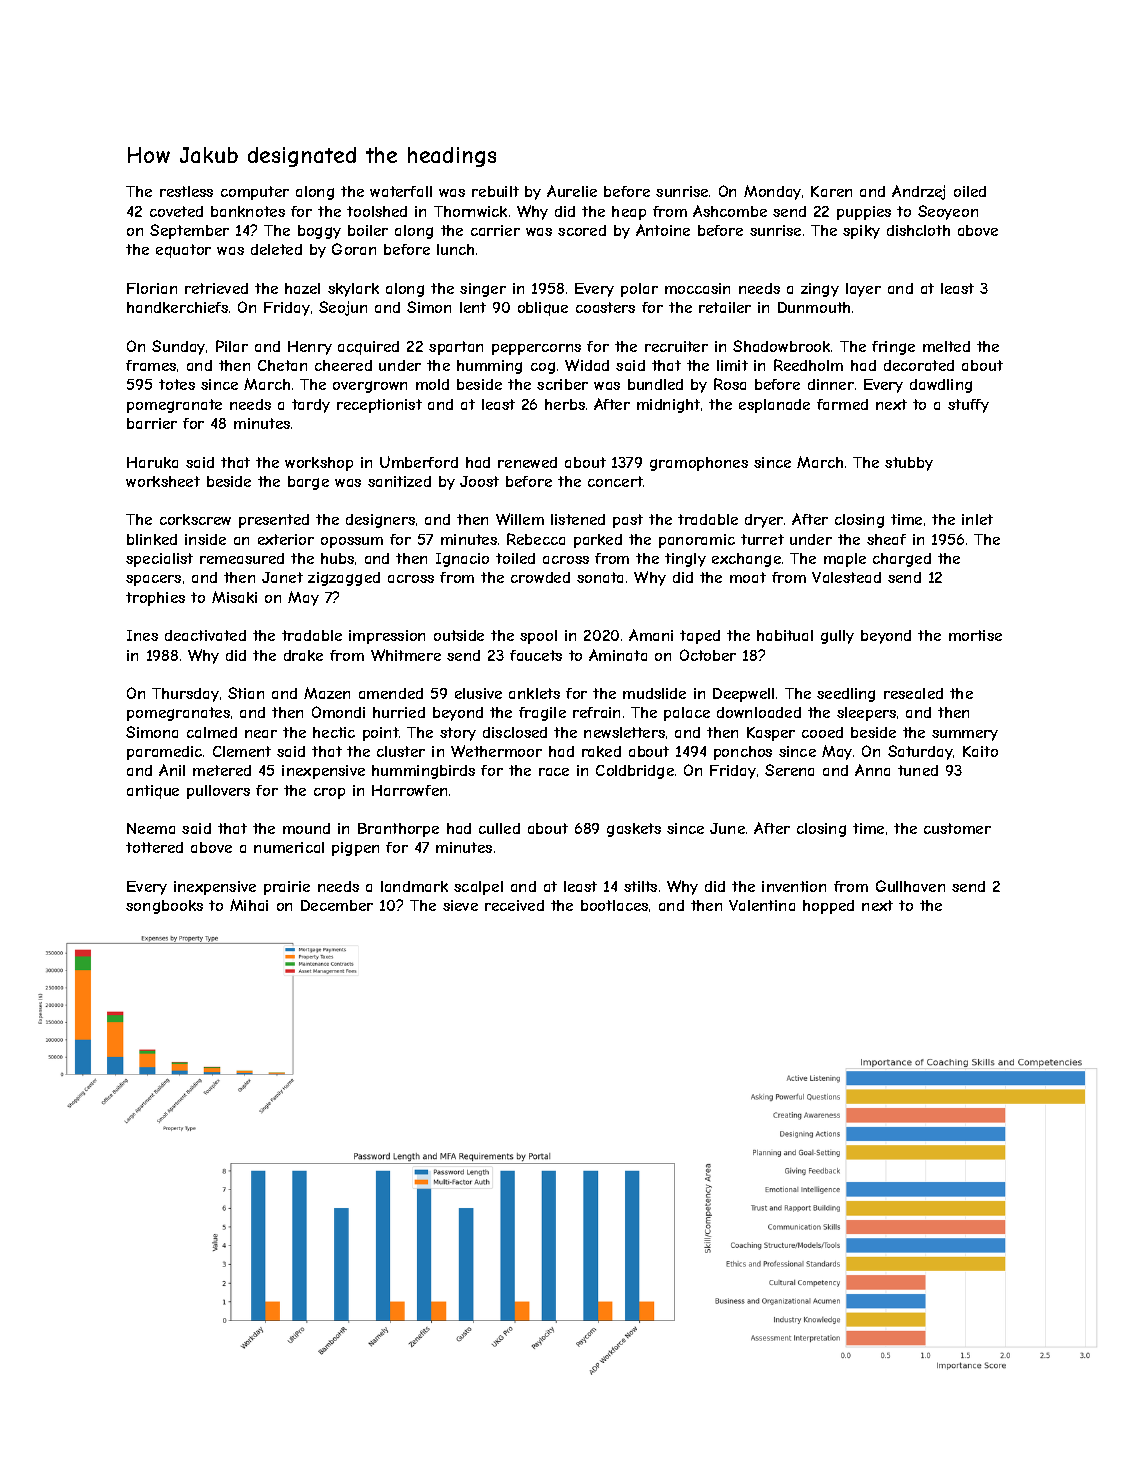 The height and width of the screenshot is (1462, 1130). I want to click on Andrzej, so click(918, 192).
